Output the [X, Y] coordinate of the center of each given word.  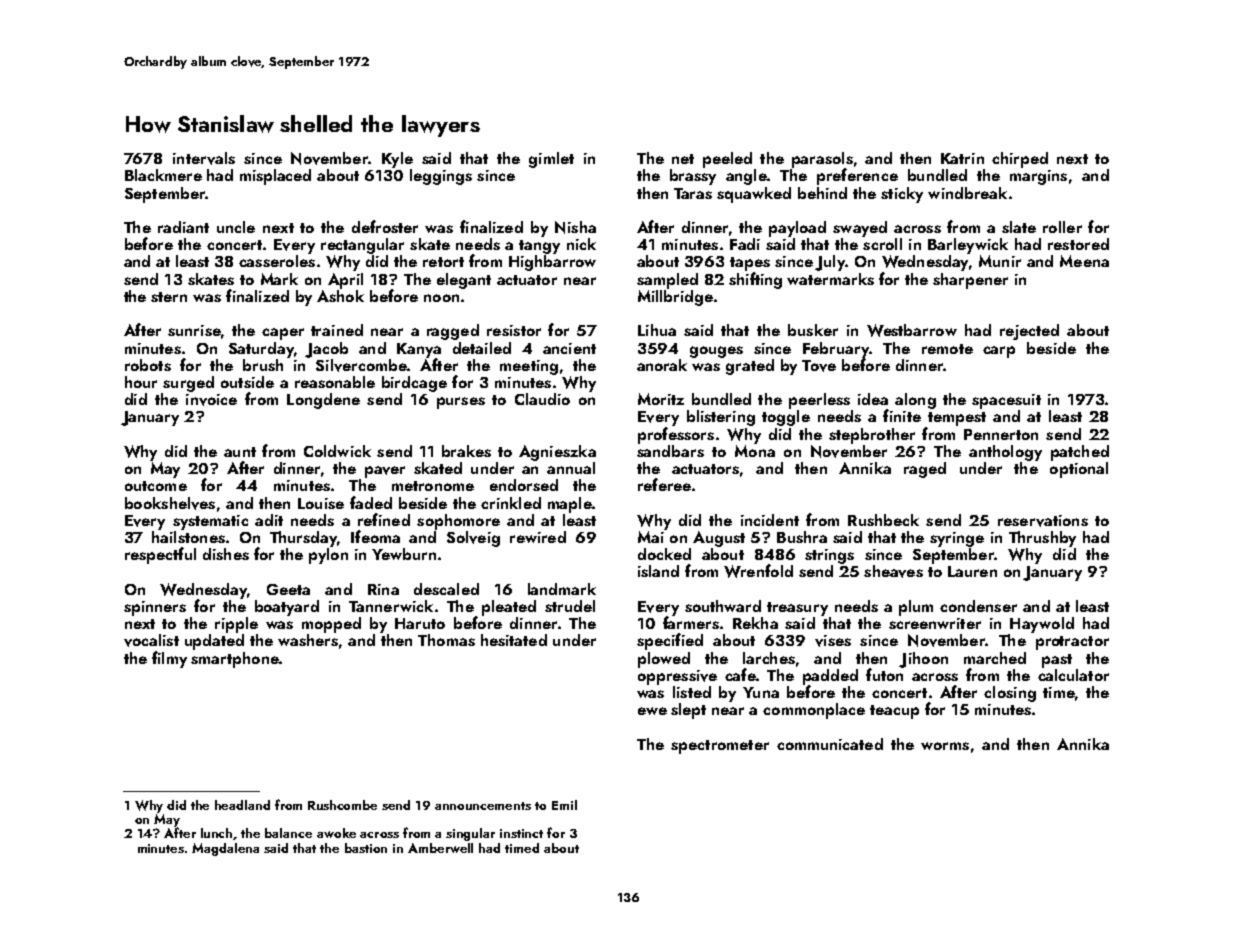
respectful [160, 555]
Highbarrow [552, 263]
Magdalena [225, 849]
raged [925, 470]
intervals [204, 158]
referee [664, 484]
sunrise [194, 330]
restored [1078, 244]
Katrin [962, 158]
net [683, 159]
